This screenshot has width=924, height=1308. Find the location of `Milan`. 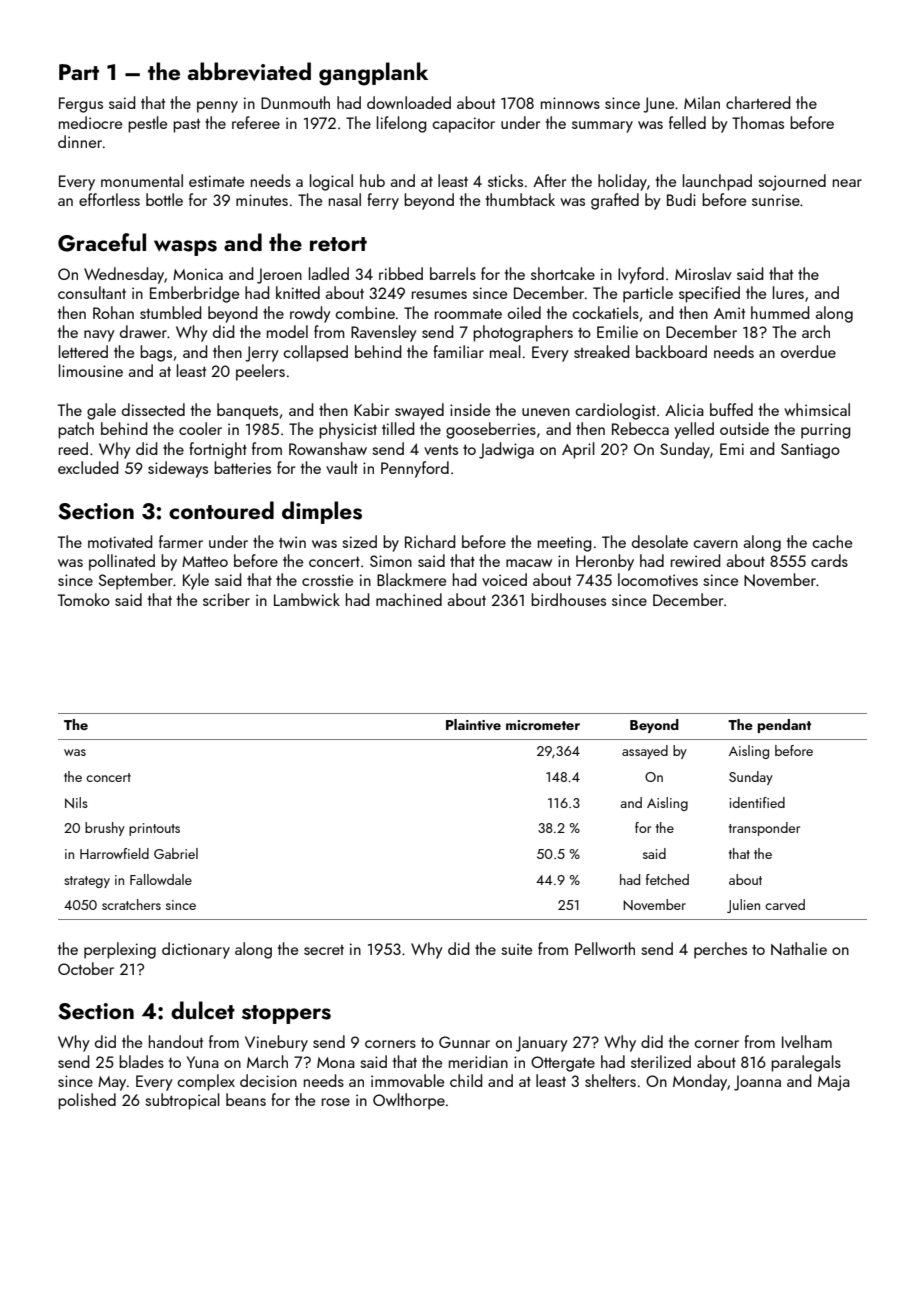

Milan is located at coordinates (702, 102).
